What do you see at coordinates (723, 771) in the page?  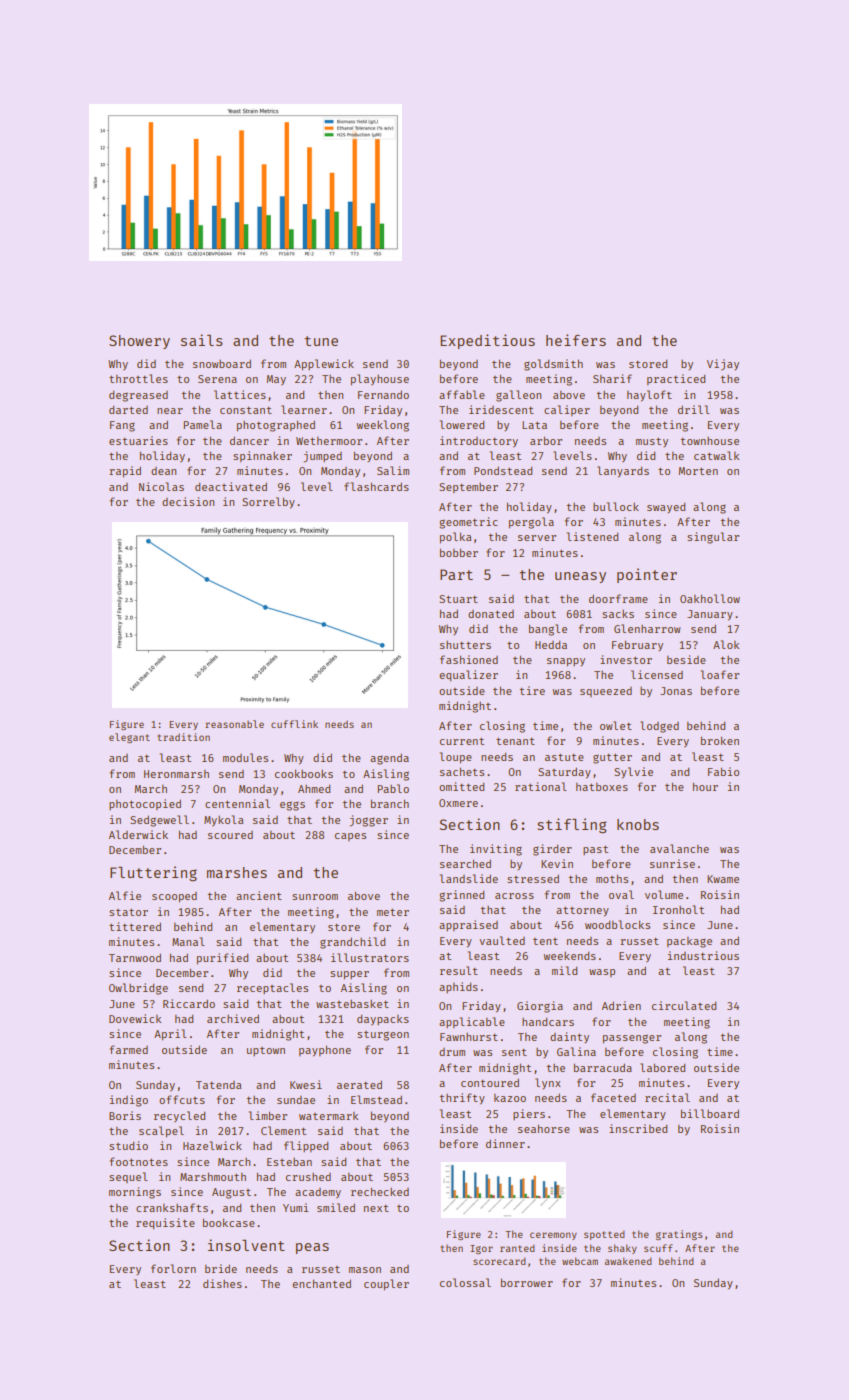 I see `Fabio` at bounding box center [723, 771].
